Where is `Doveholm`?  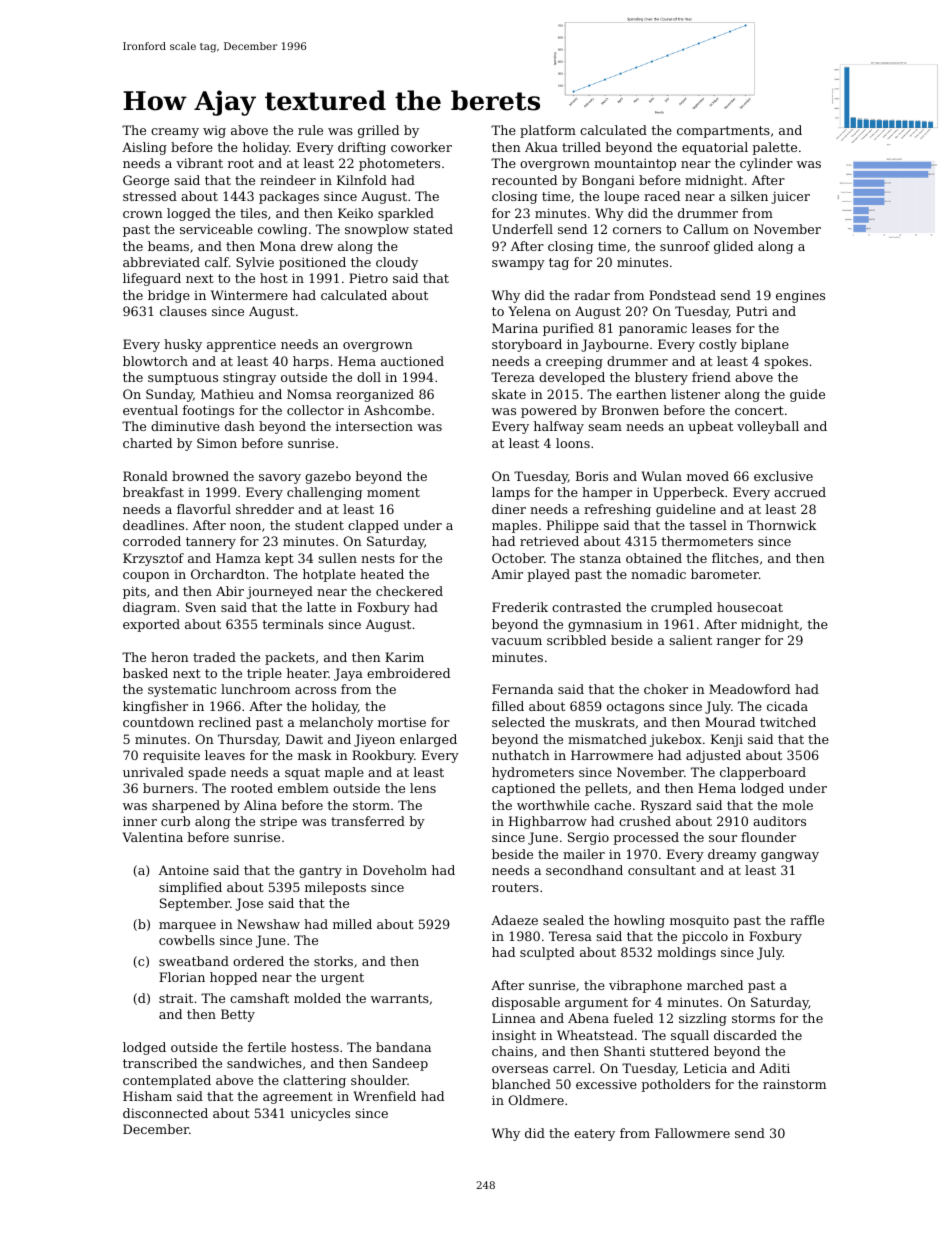
Doveholm is located at coordinates (395, 870).
